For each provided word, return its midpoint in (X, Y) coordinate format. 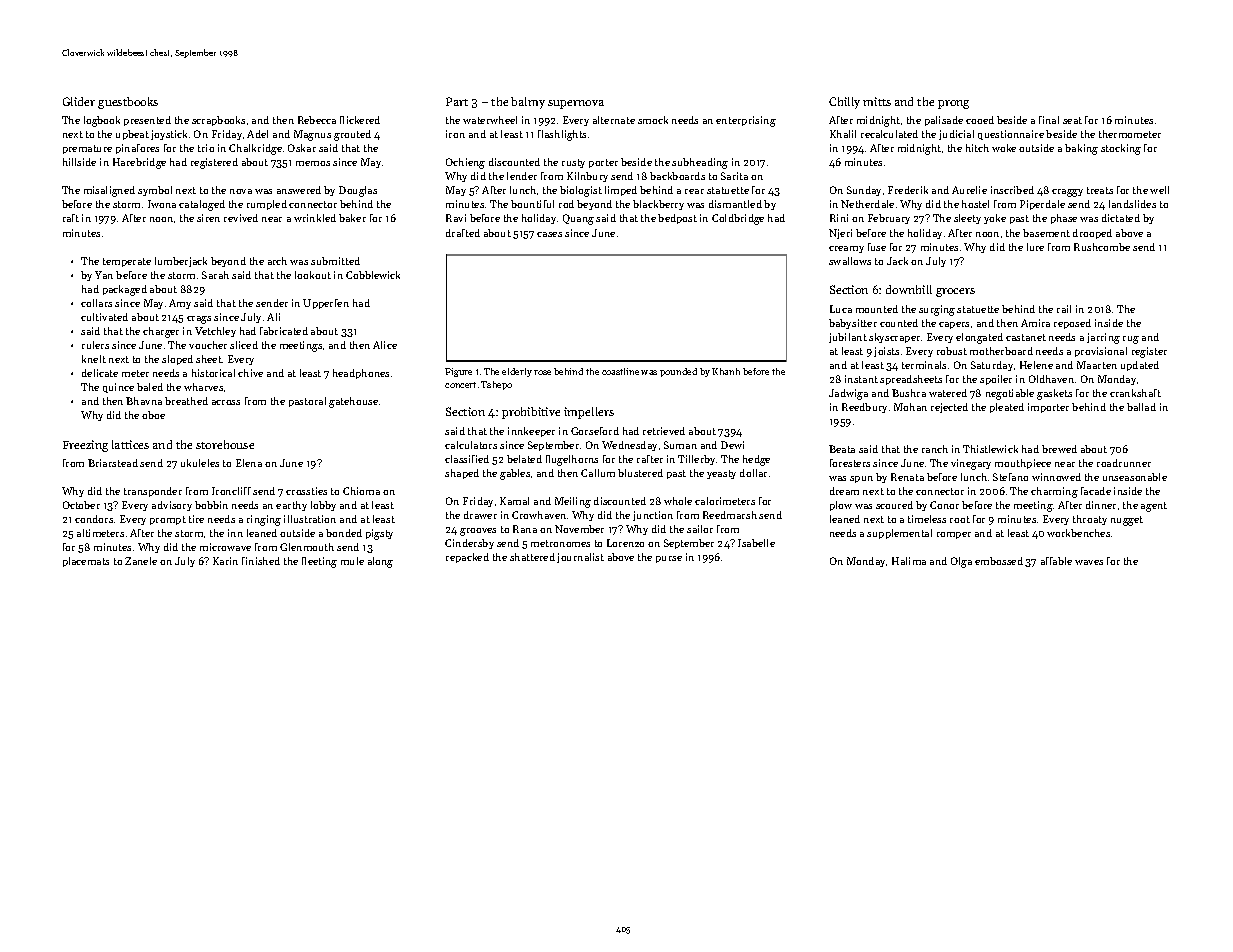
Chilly (844, 103)
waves (1089, 562)
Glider (79, 101)
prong (953, 104)
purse (669, 559)
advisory (172, 506)
